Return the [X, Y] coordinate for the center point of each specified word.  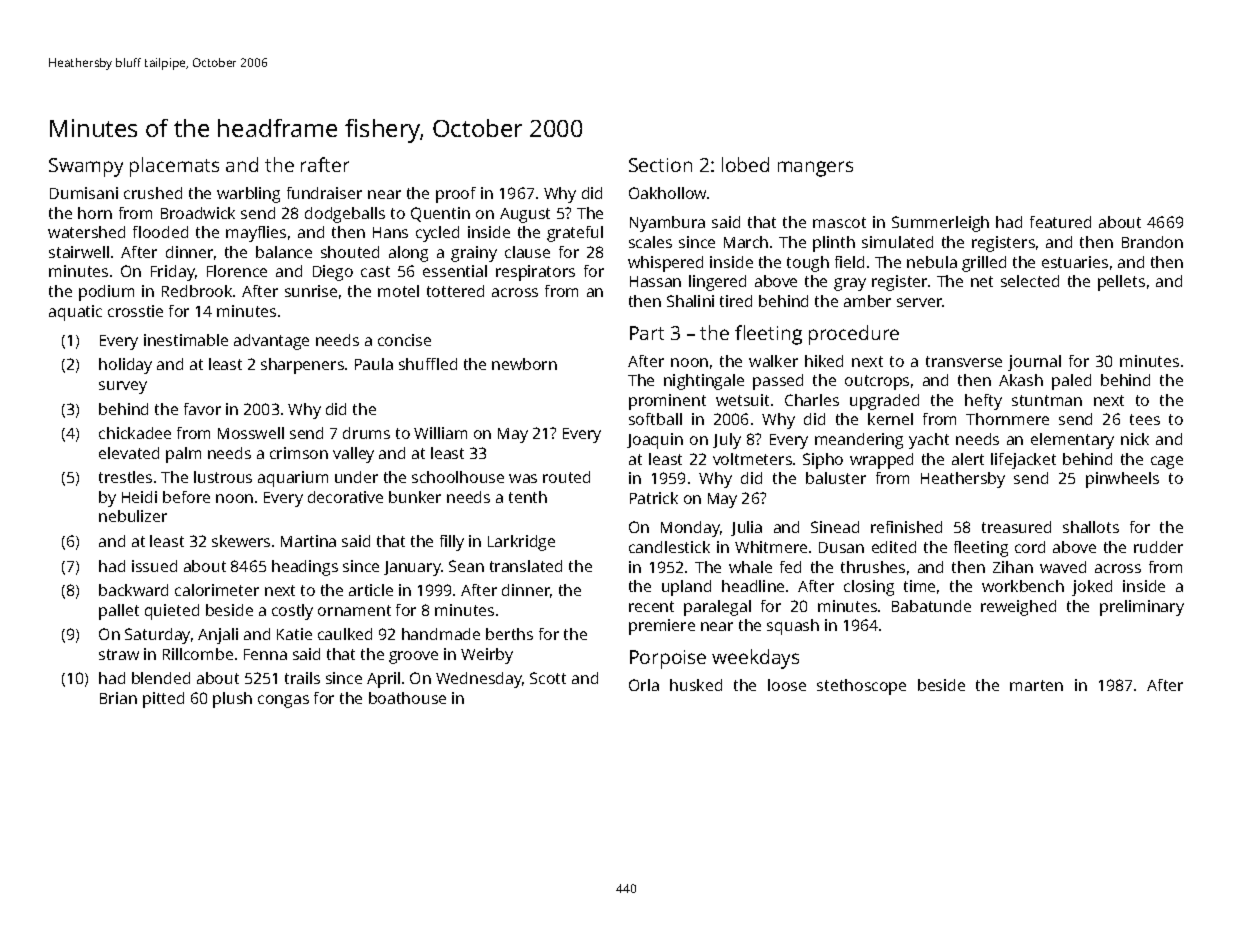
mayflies [256, 234]
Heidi [139, 497]
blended [161, 678]
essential [455, 271]
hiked [824, 361]
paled [1071, 382]
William [440, 433]
